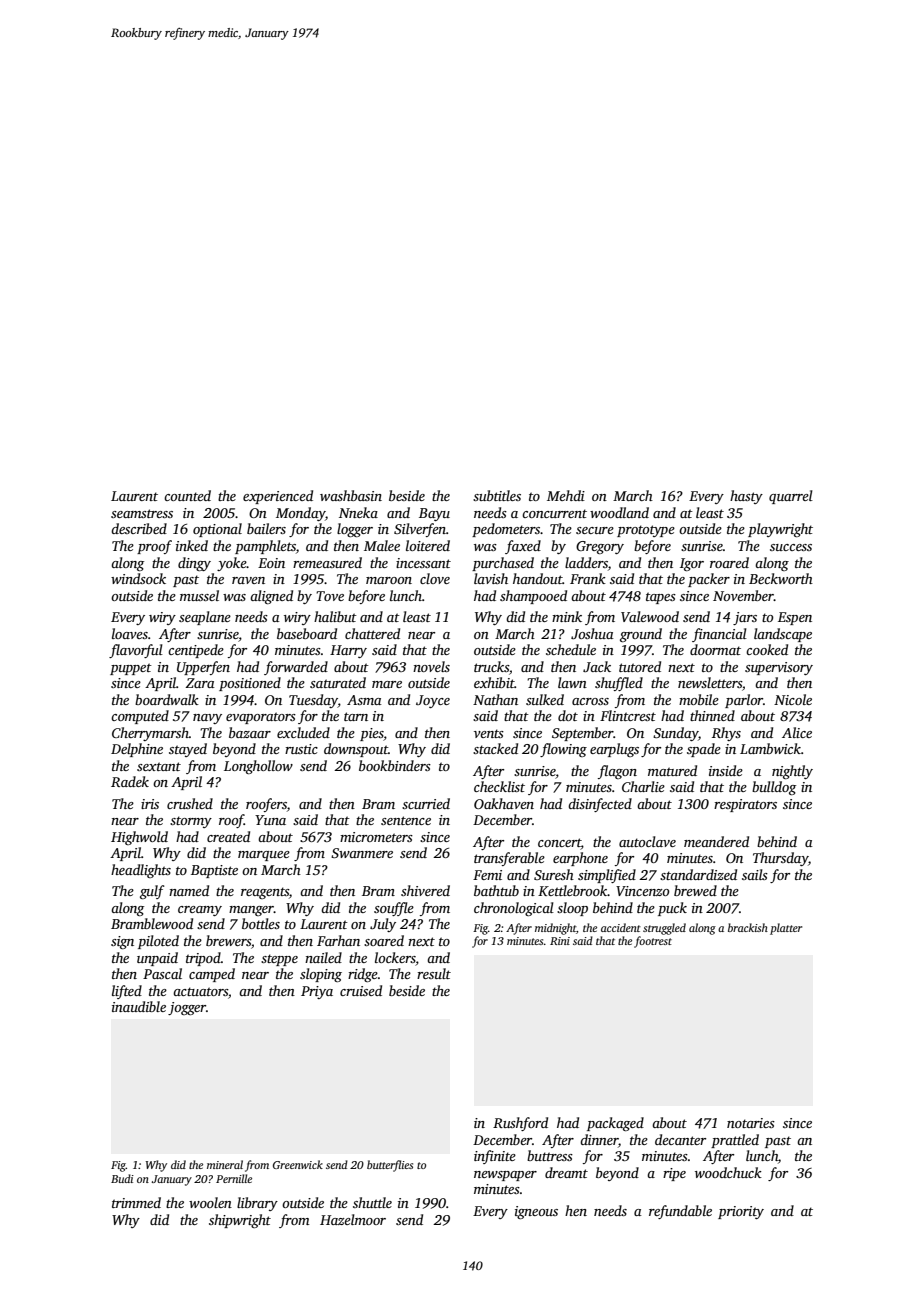 The height and width of the screenshot is (1308, 924). What do you see at coordinates (435, 578) in the screenshot?
I see `clove` at bounding box center [435, 578].
